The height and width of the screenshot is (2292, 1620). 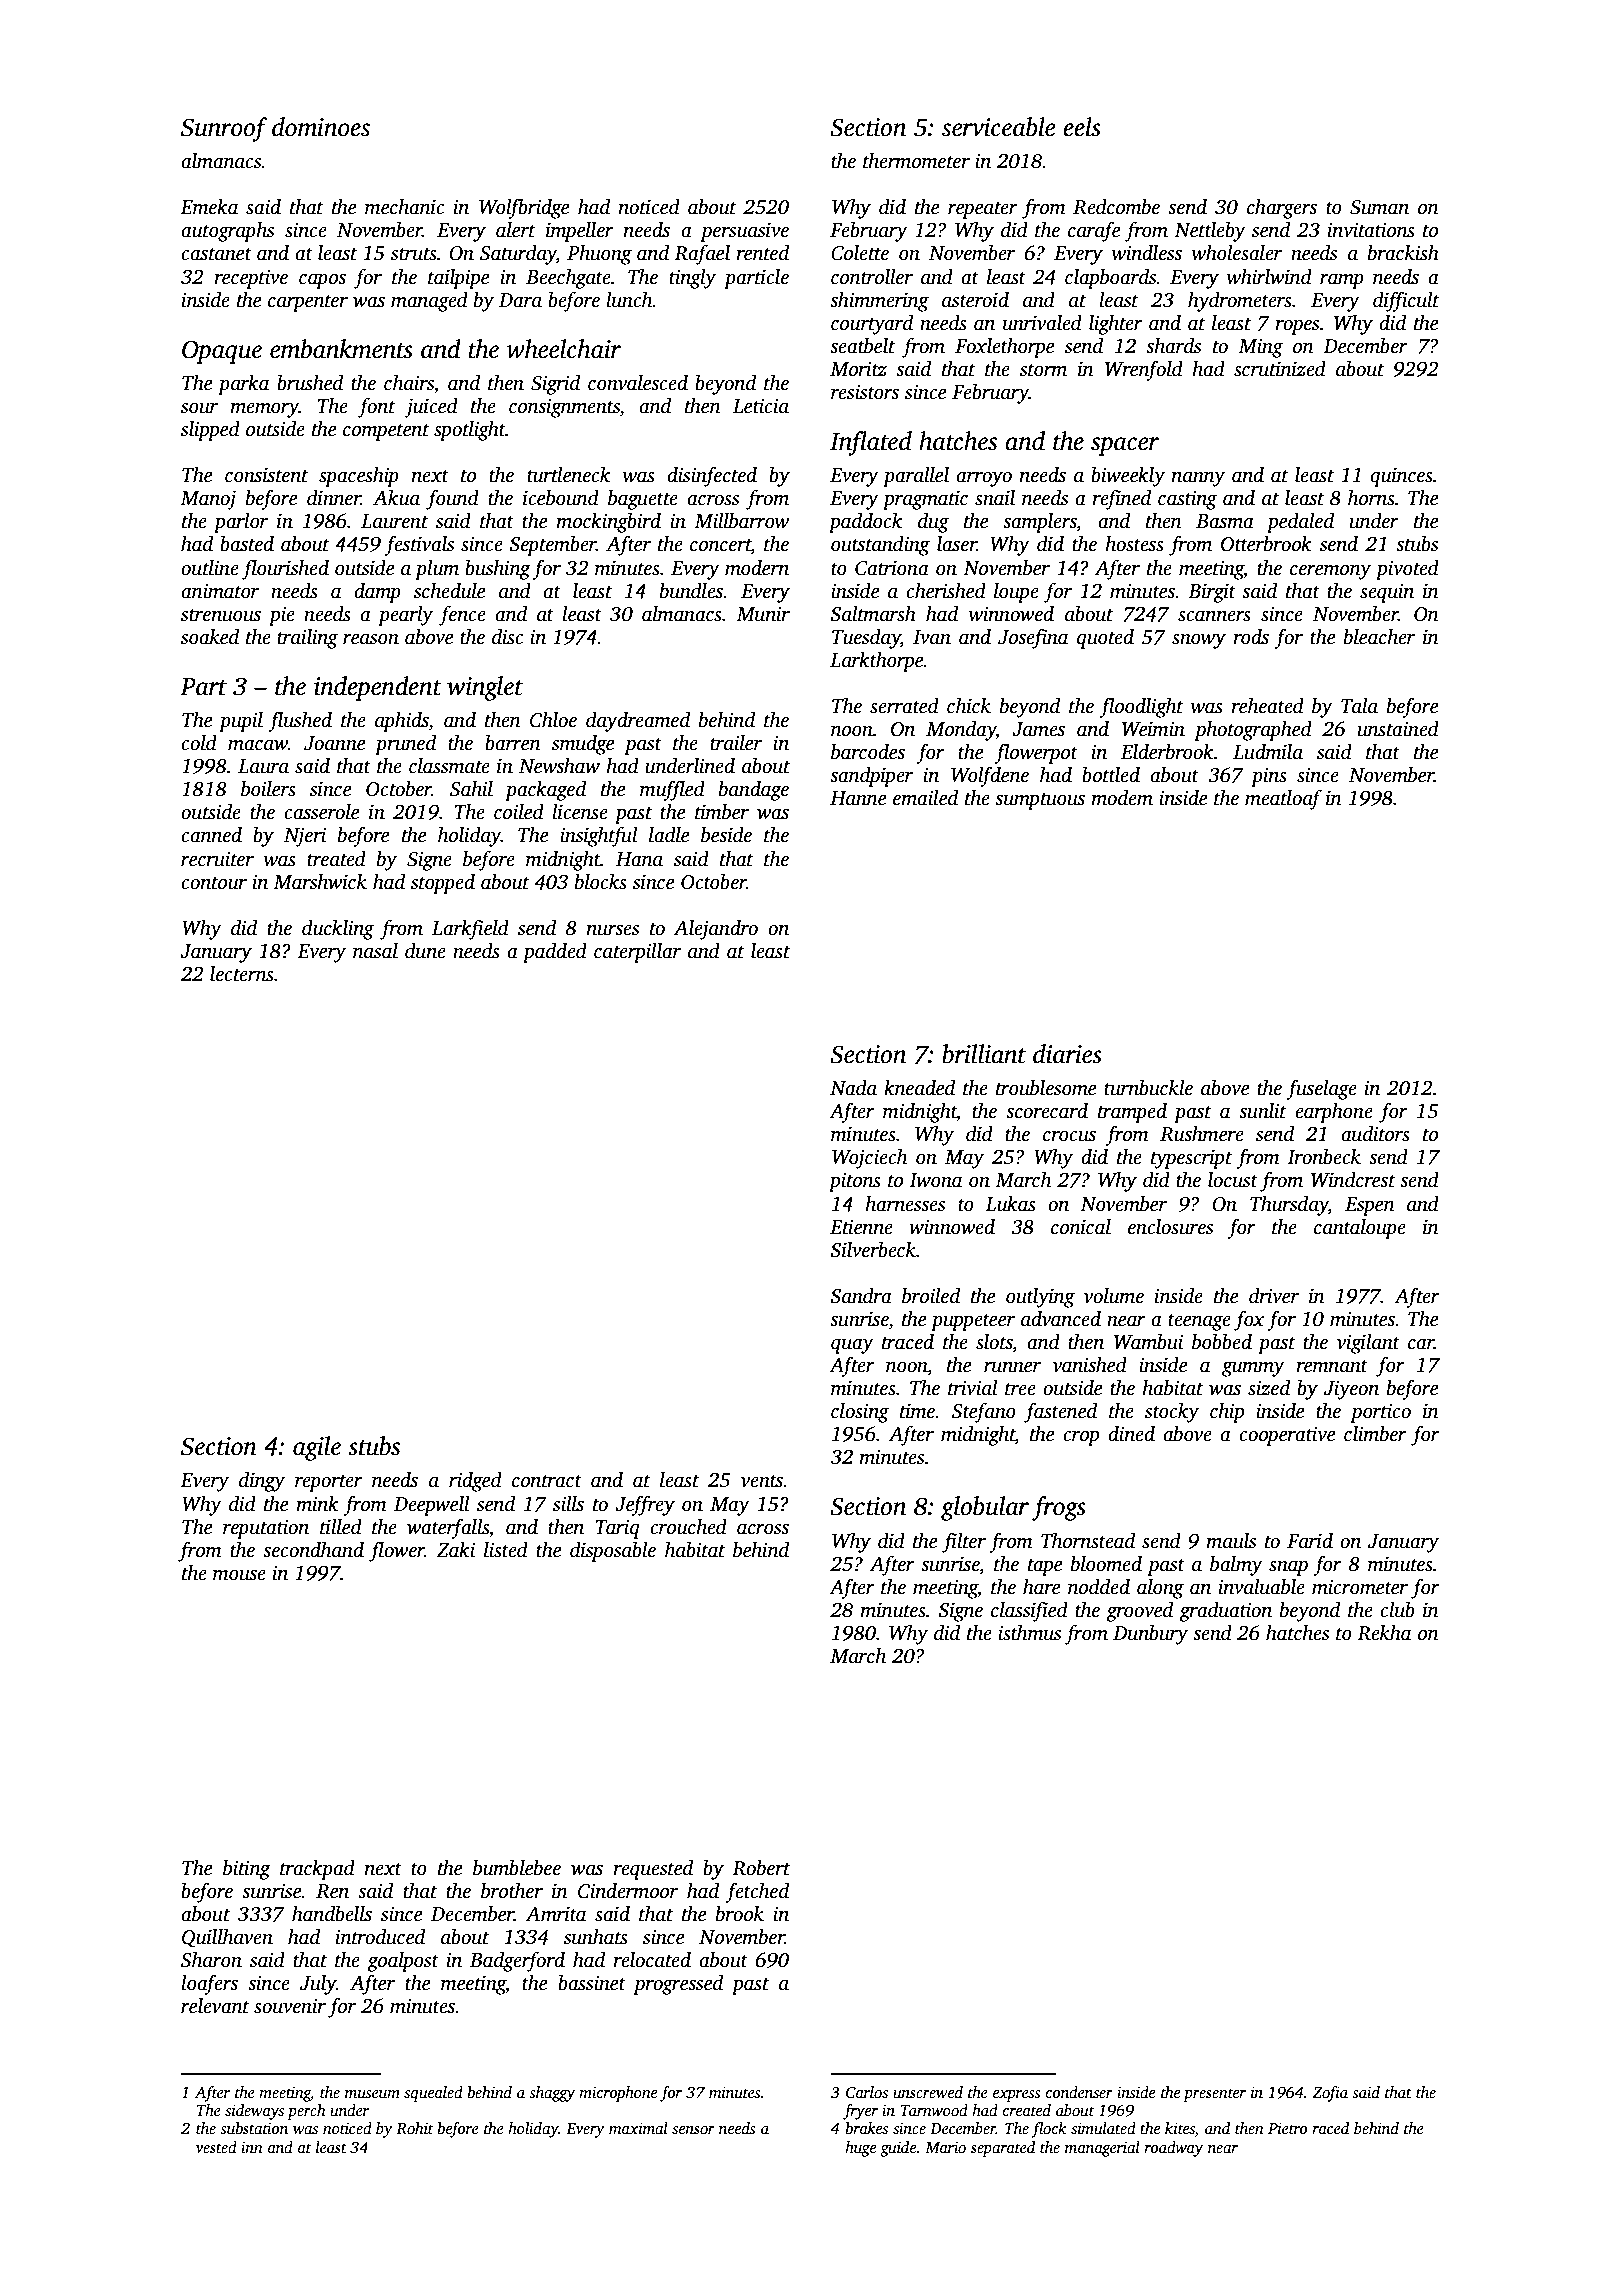 I want to click on pitons, so click(x=855, y=1182).
